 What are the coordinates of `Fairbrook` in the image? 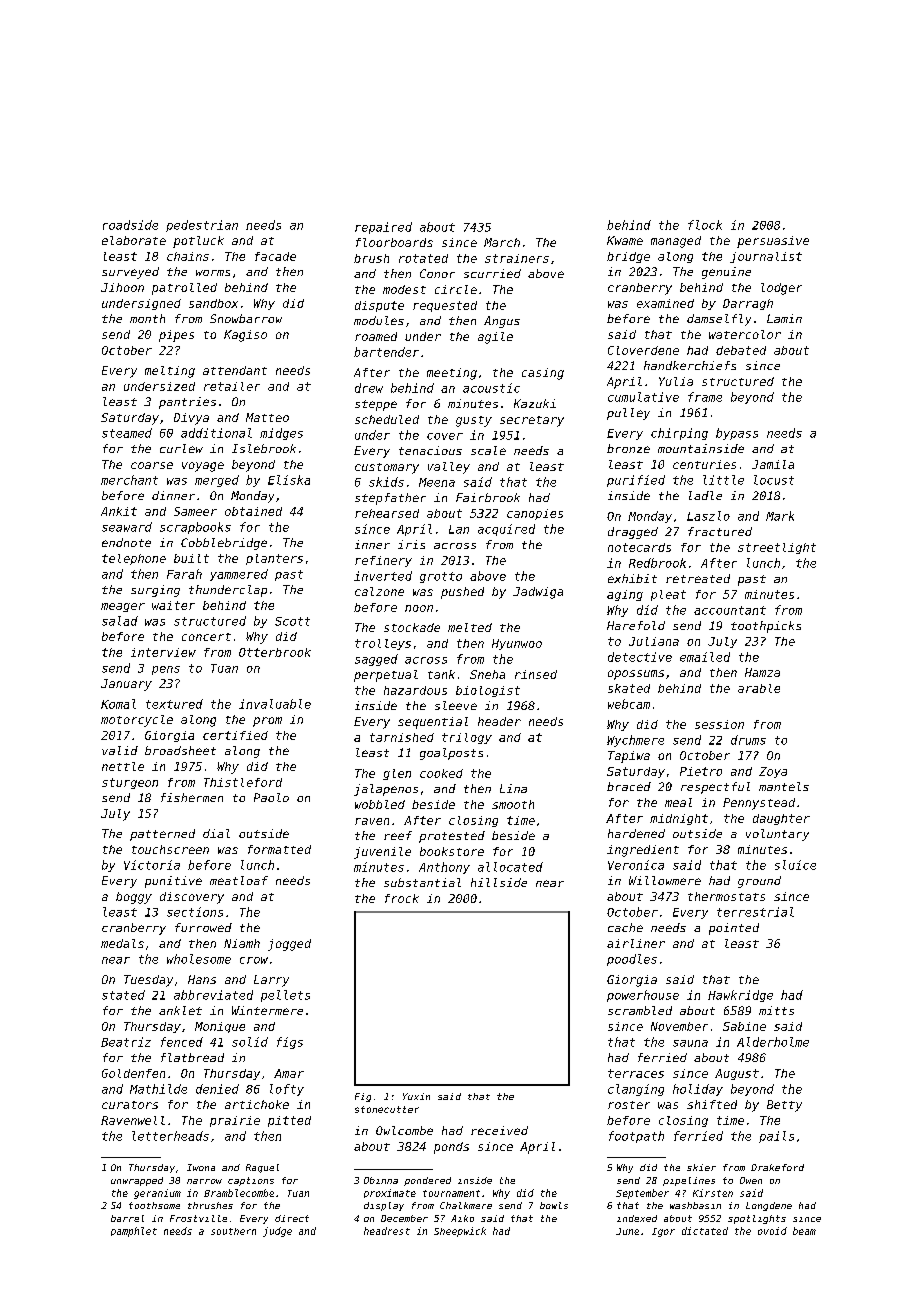 It's located at (488, 497).
